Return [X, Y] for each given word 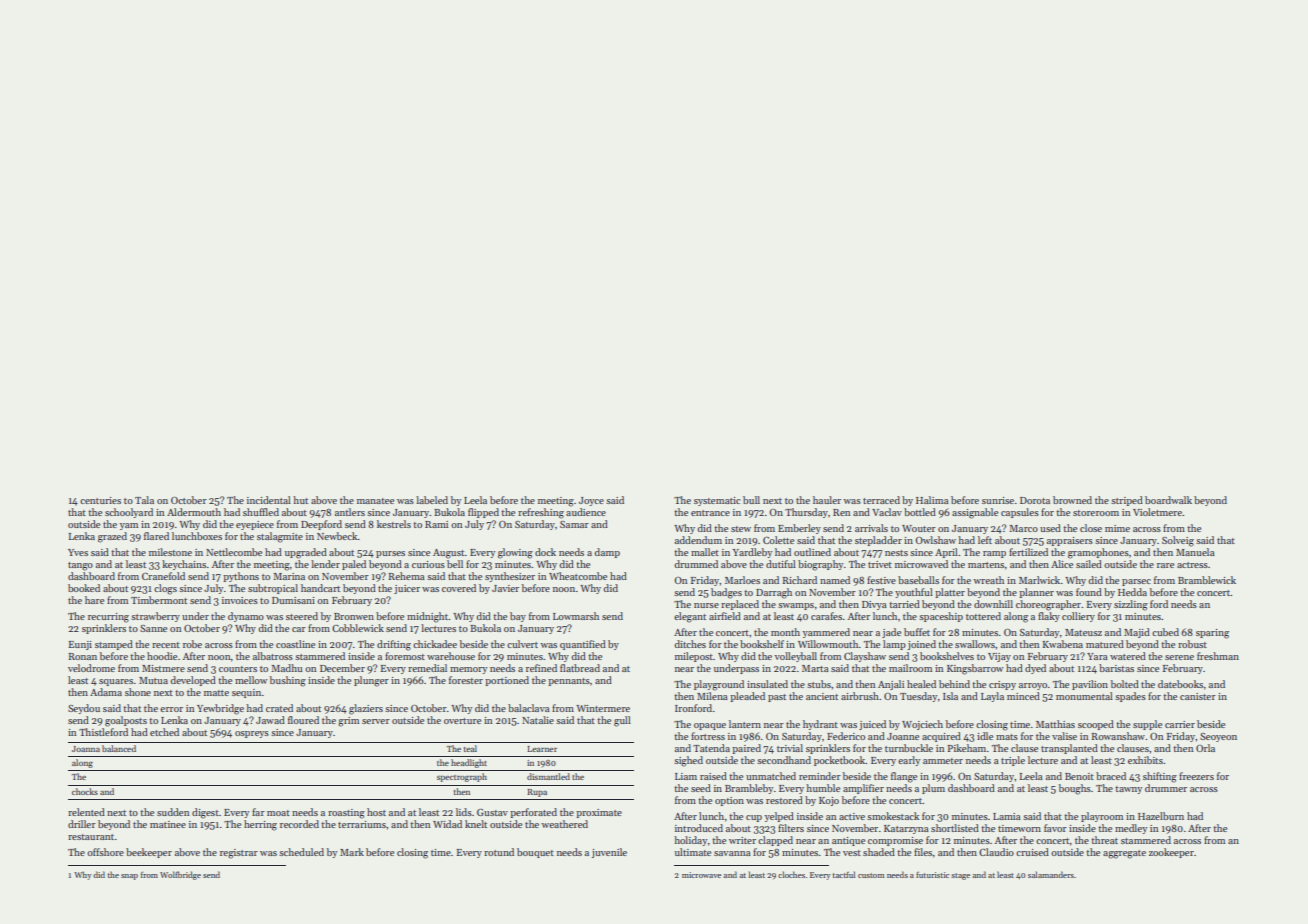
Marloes [742, 580]
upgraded [306, 553]
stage [960, 876]
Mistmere [163, 668]
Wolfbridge [180, 875]
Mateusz [1083, 632]
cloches [791, 874]
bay [518, 617]
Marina [289, 576]
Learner [542, 749]
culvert [522, 644]
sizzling [1131, 605]
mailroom [910, 668]
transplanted [1069, 749]
